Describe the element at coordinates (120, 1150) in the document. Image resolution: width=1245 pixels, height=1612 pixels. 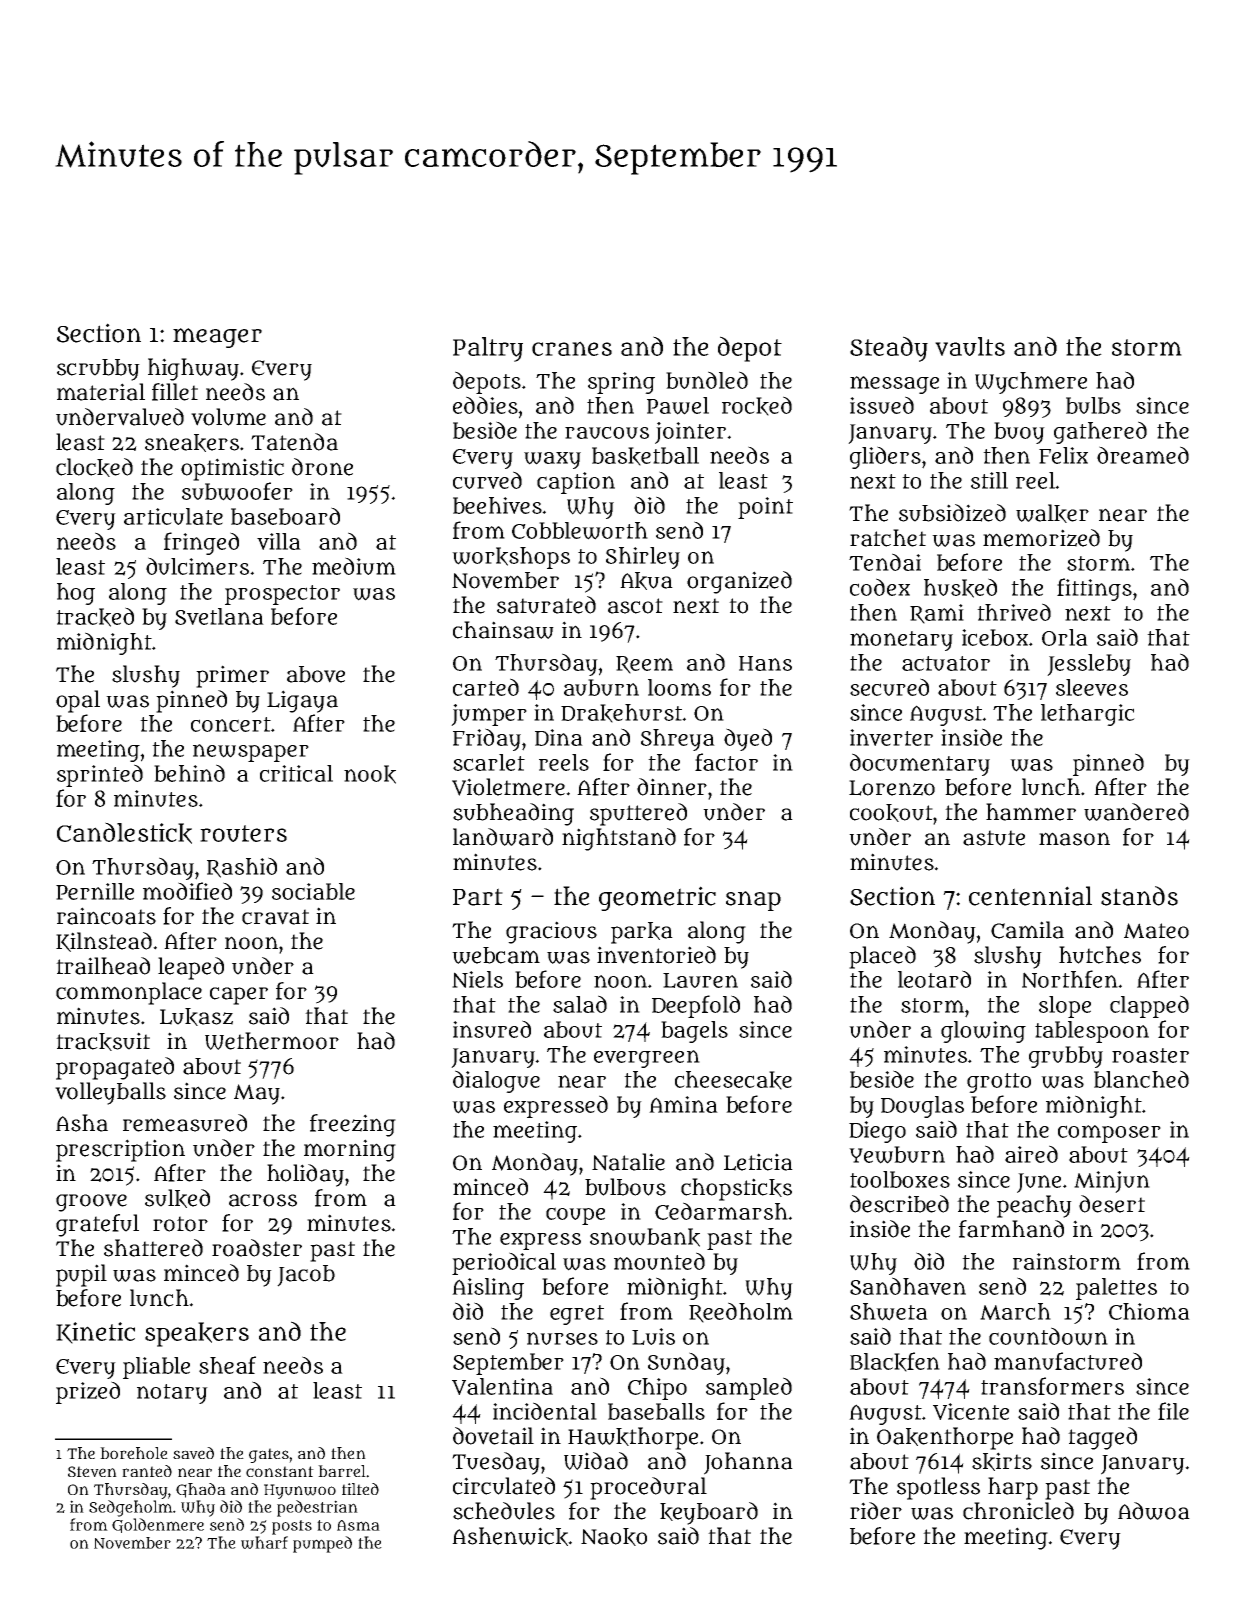
I see `prescription` at that location.
